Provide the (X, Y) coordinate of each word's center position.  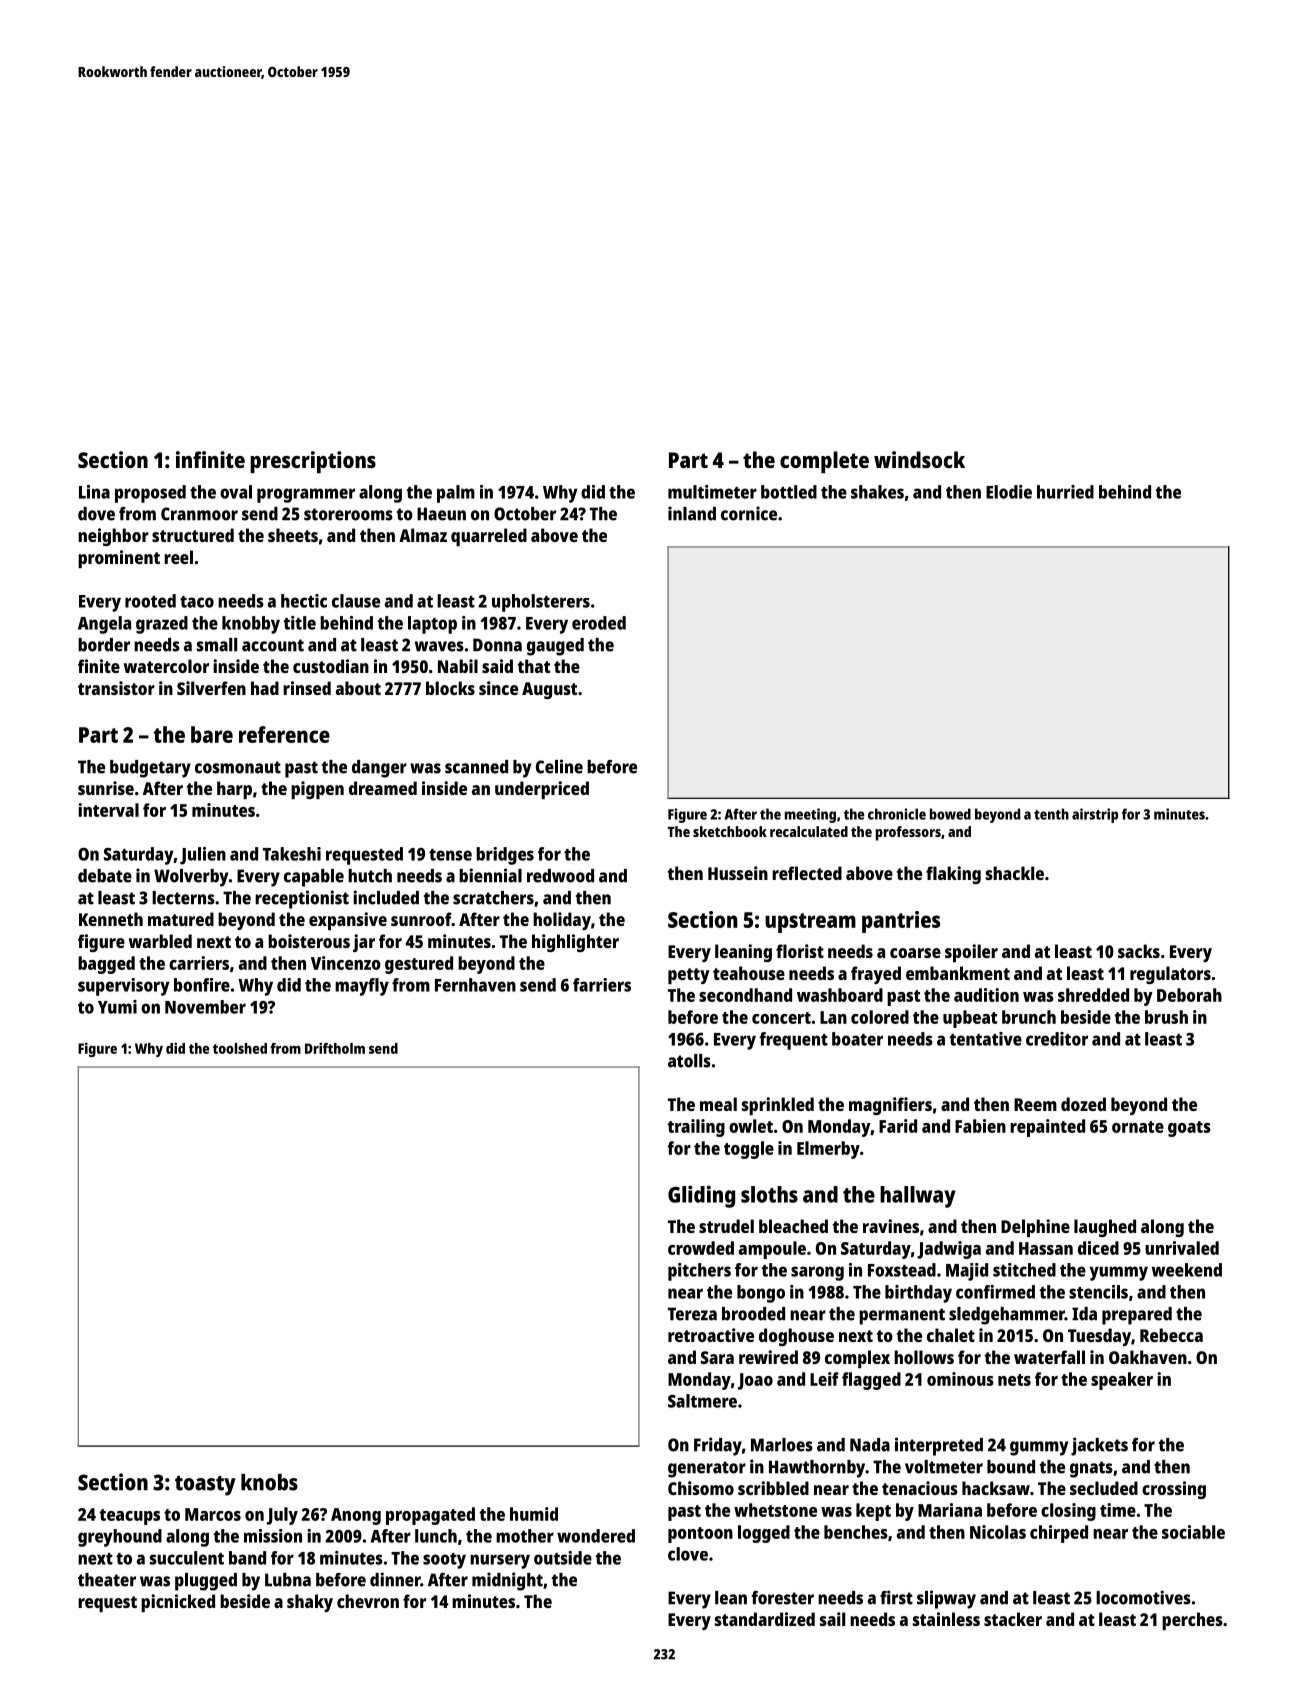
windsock (919, 459)
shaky (310, 1603)
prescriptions (313, 462)
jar (364, 943)
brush (1166, 1017)
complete (824, 462)
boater (857, 1039)
